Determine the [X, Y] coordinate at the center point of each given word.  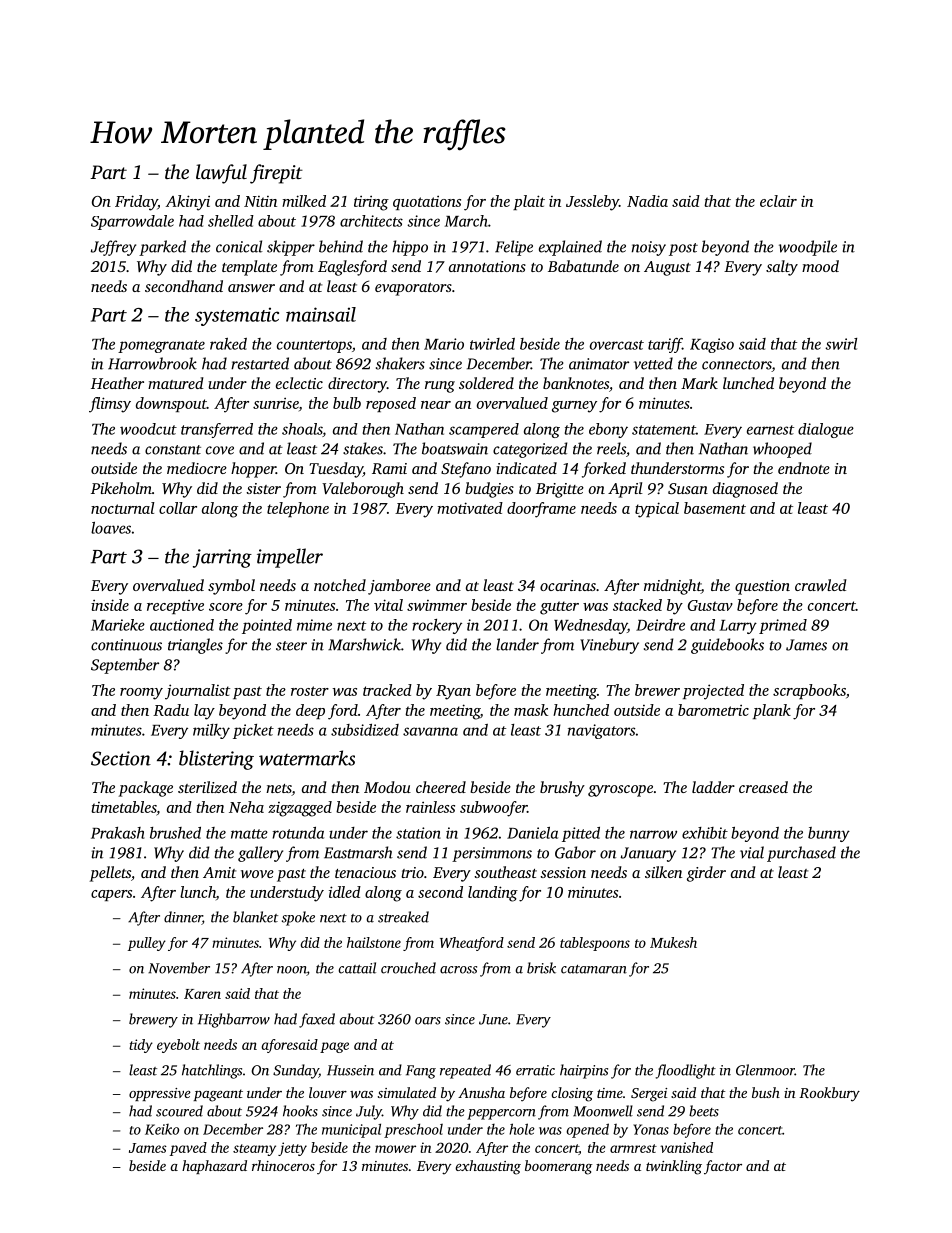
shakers [400, 363]
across [458, 970]
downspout [171, 404]
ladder [713, 787]
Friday [136, 203]
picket [253, 731]
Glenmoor [765, 1070]
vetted [653, 363]
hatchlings [212, 1071]
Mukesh [673, 942]
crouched [408, 968]
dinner [183, 918]
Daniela [532, 833]
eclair [778, 201]
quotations [427, 203]
